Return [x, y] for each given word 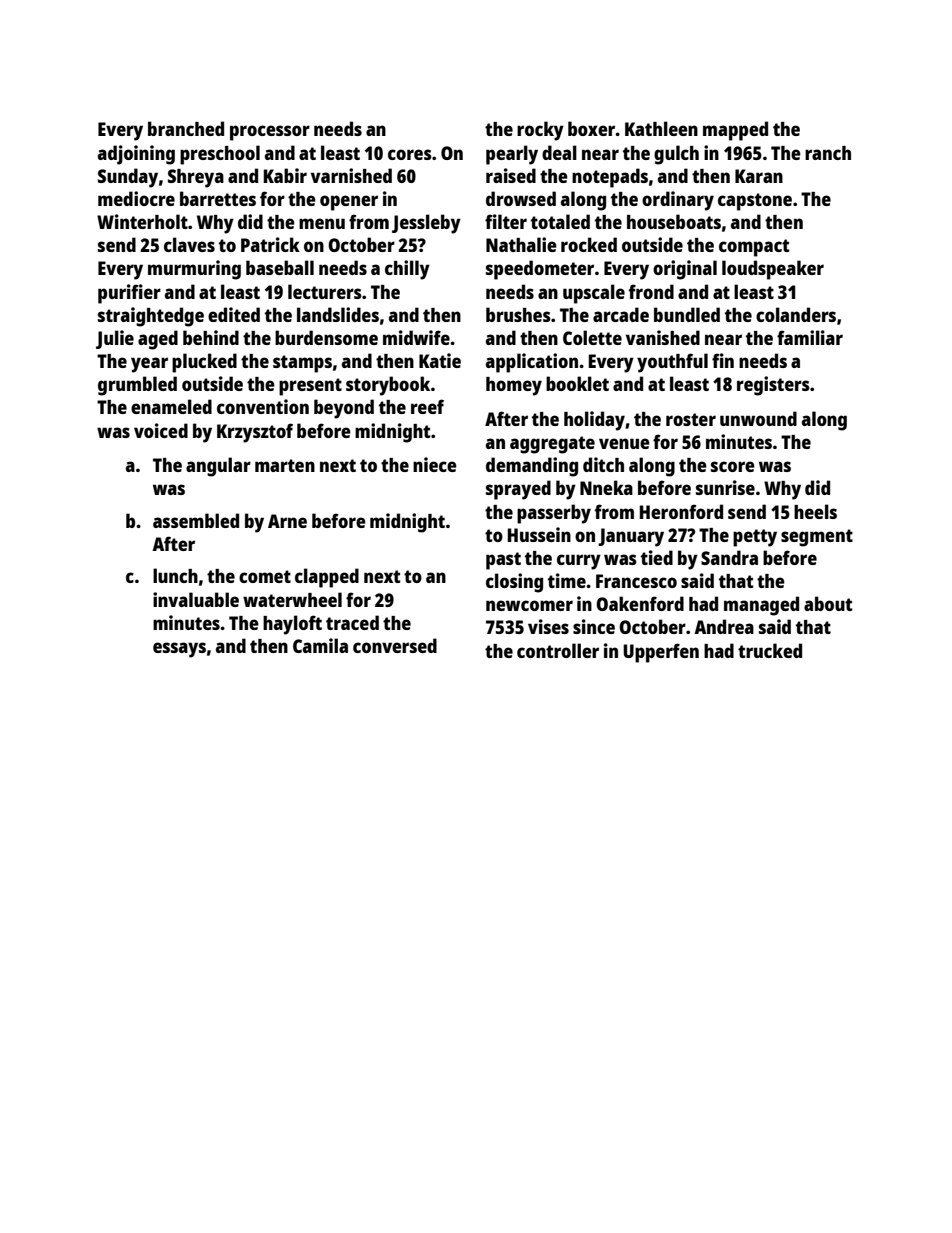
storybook [388, 386]
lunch [175, 575]
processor [270, 133]
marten [285, 465]
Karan [759, 176]
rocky [540, 131]
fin [723, 360]
